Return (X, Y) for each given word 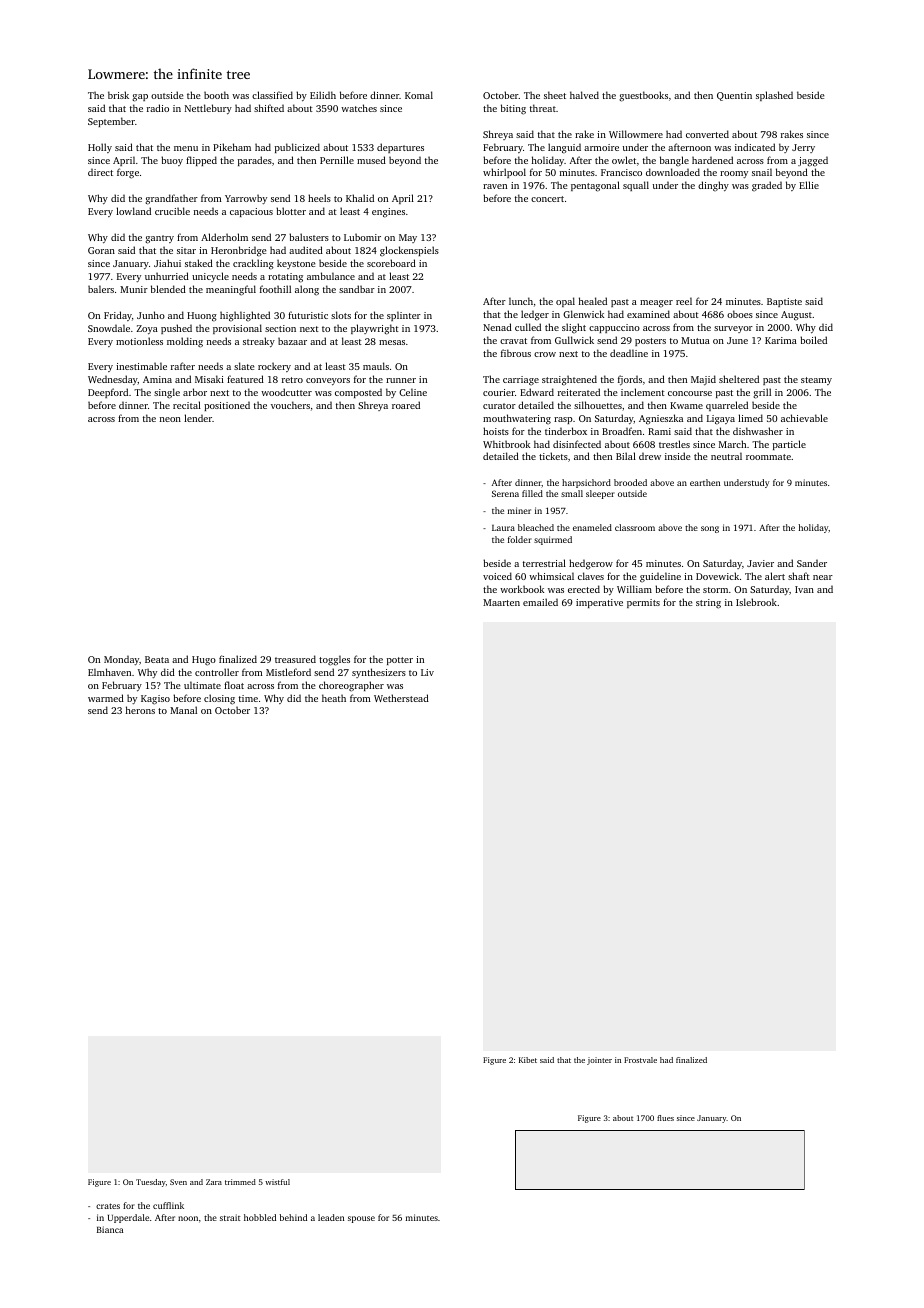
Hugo (204, 661)
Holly (100, 148)
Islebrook (756, 602)
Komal (419, 95)
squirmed (553, 540)
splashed (774, 96)
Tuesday (151, 1183)
